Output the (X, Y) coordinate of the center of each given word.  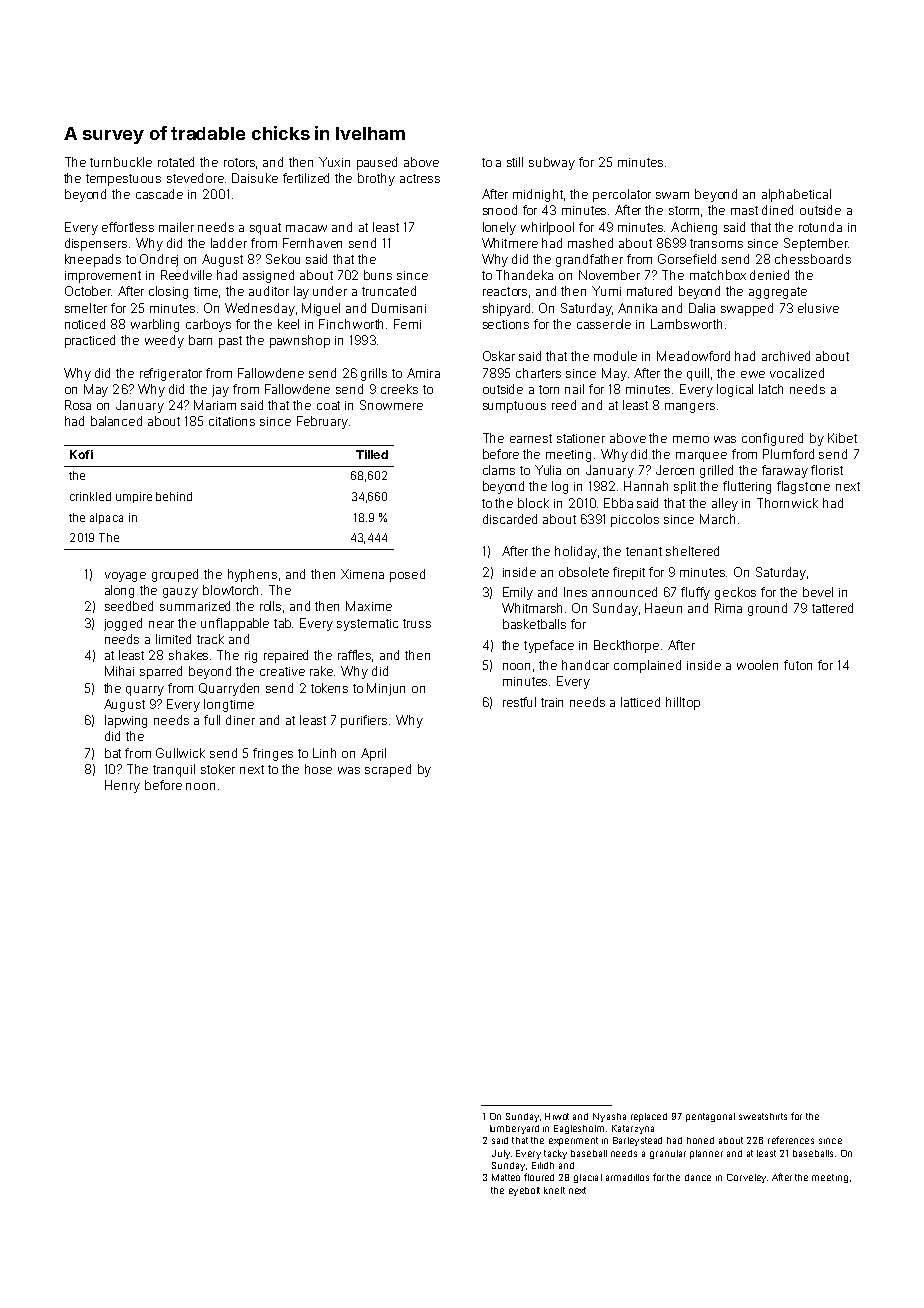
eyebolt (524, 1191)
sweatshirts (763, 1116)
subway (552, 163)
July (501, 1154)
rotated (176, 162)
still (515, 162)
